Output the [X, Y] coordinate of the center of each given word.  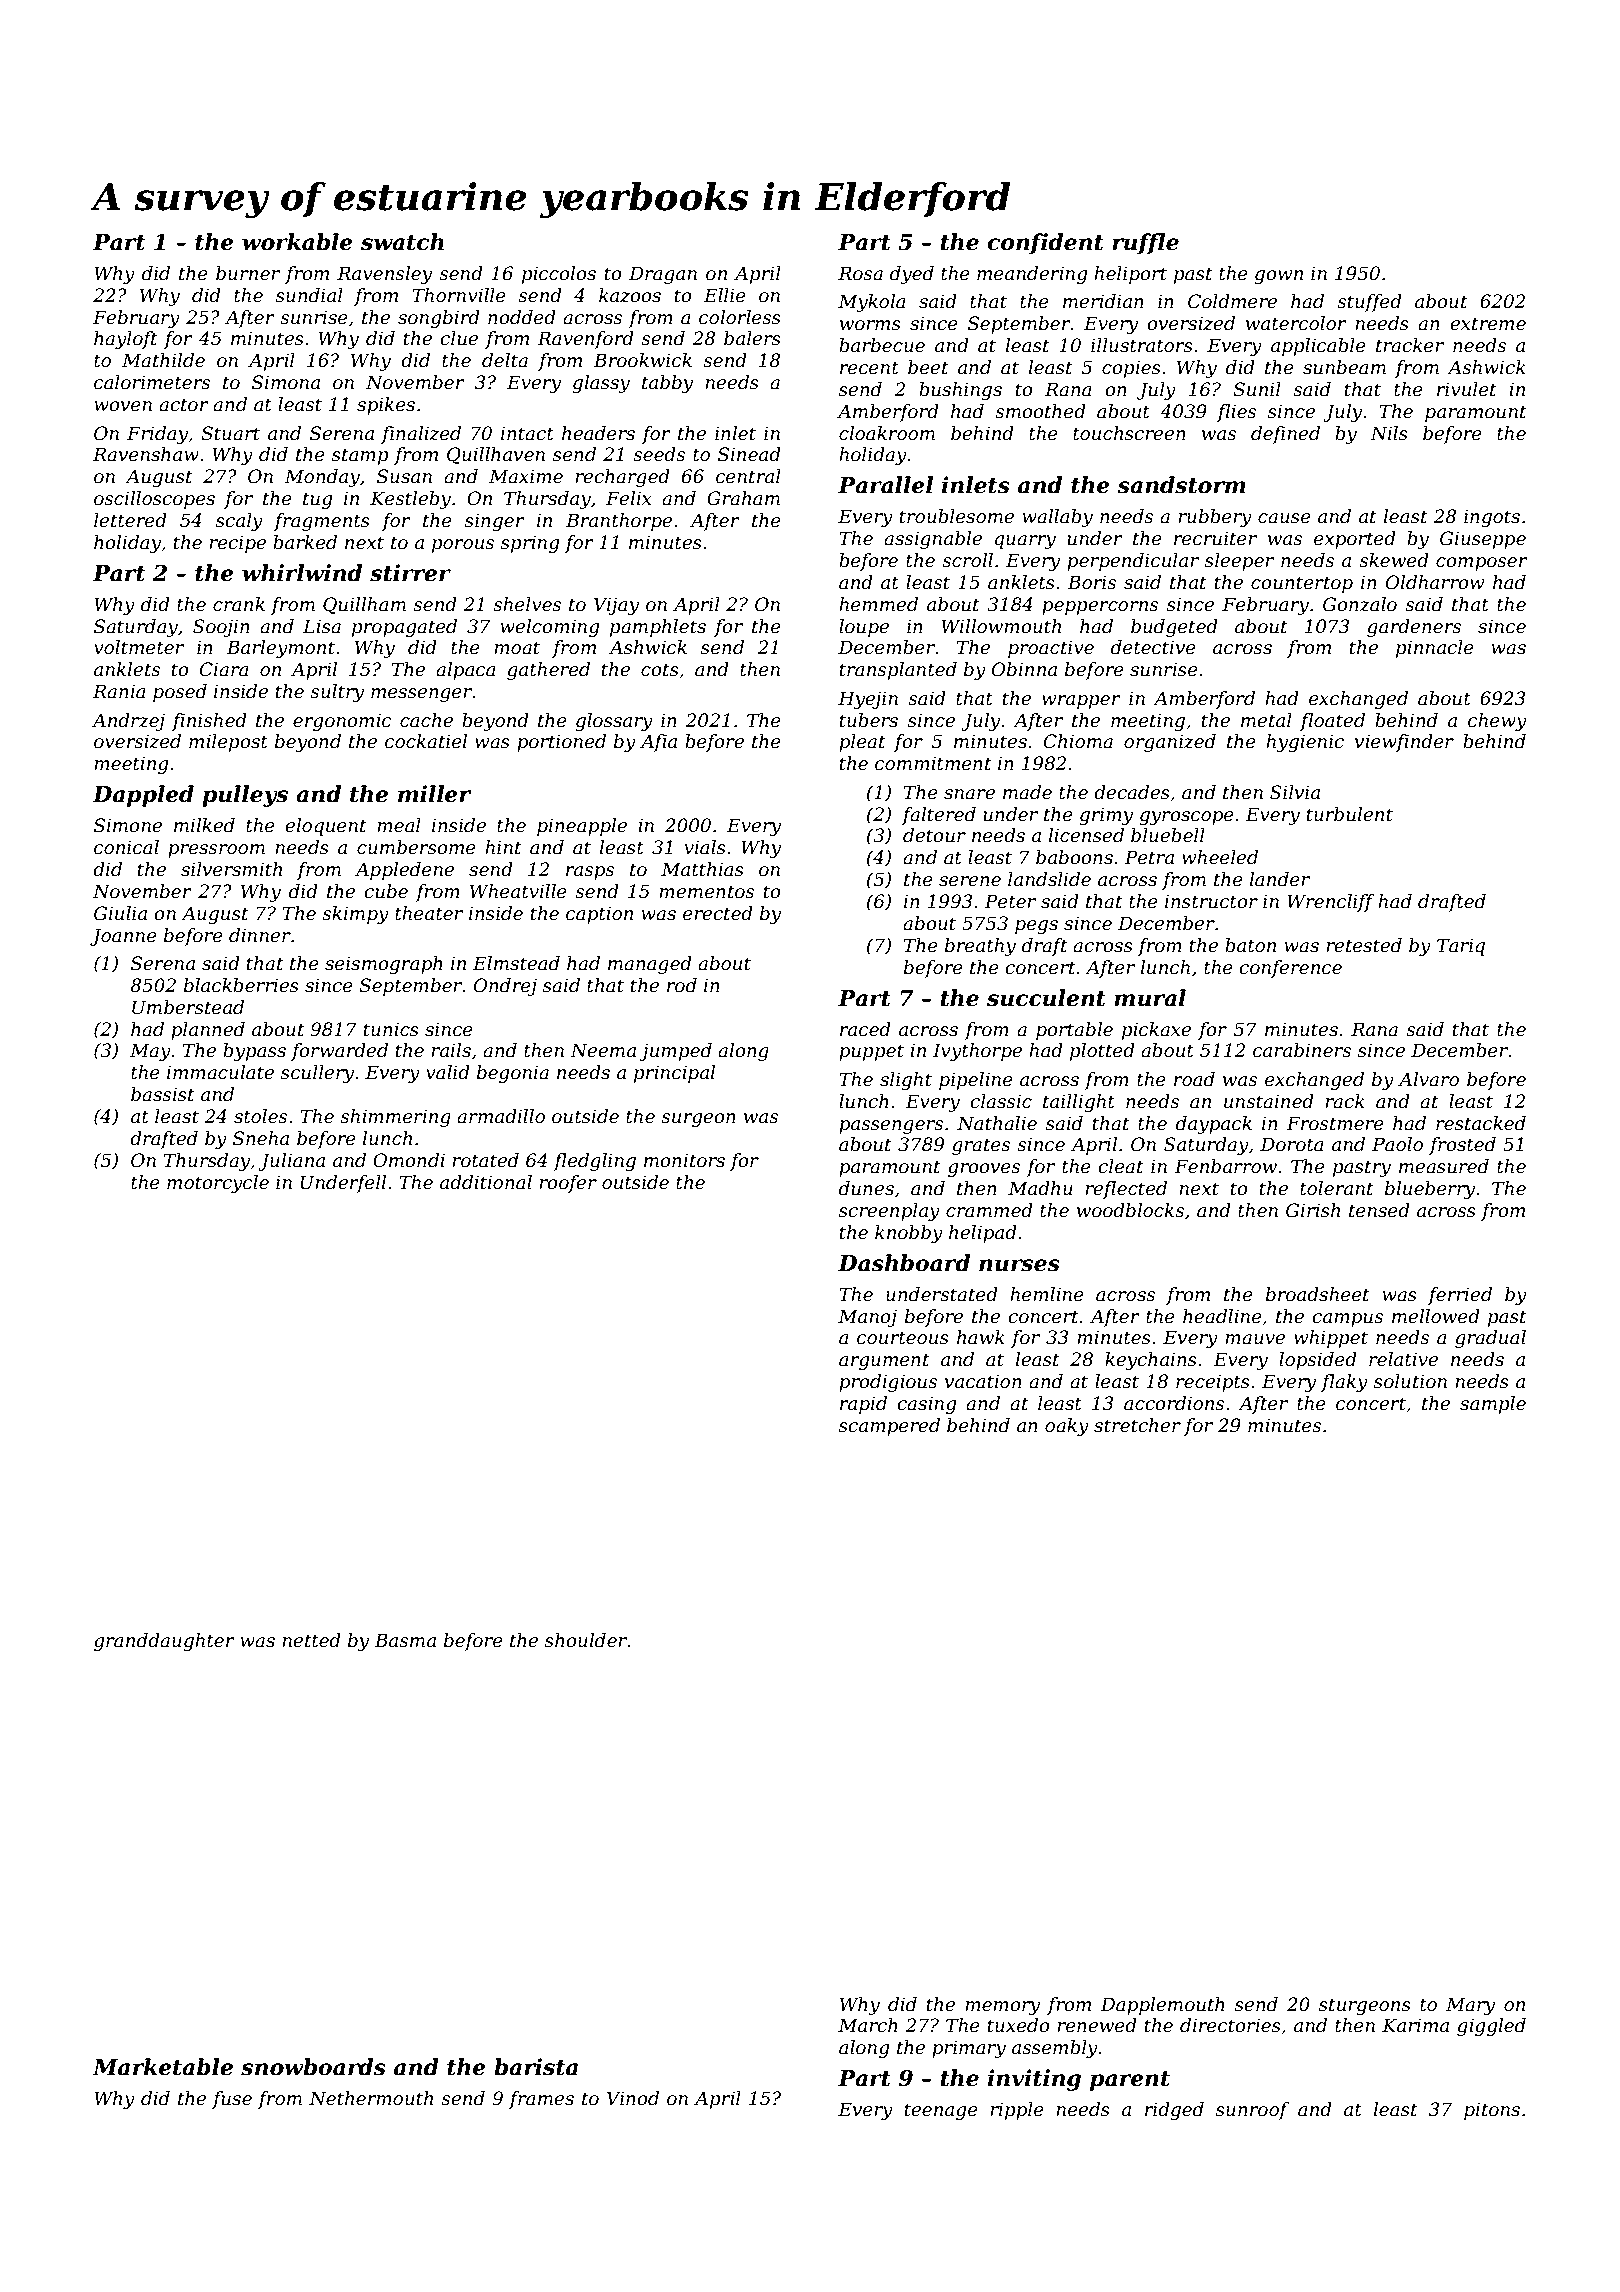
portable [1074, 1031]
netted [311, 1640]
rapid [863, 1405]
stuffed [1369, 303]
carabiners [1302, 1050]
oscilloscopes [154, 500]
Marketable [162, 2067]
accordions [1174, 1403]
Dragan [663, 275]
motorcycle [218, 1184]
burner [248, 273]
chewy [1497, 722]
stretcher [1137, 1425]
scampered [889, 1427]
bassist [162, 1094]
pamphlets [658, 628]
